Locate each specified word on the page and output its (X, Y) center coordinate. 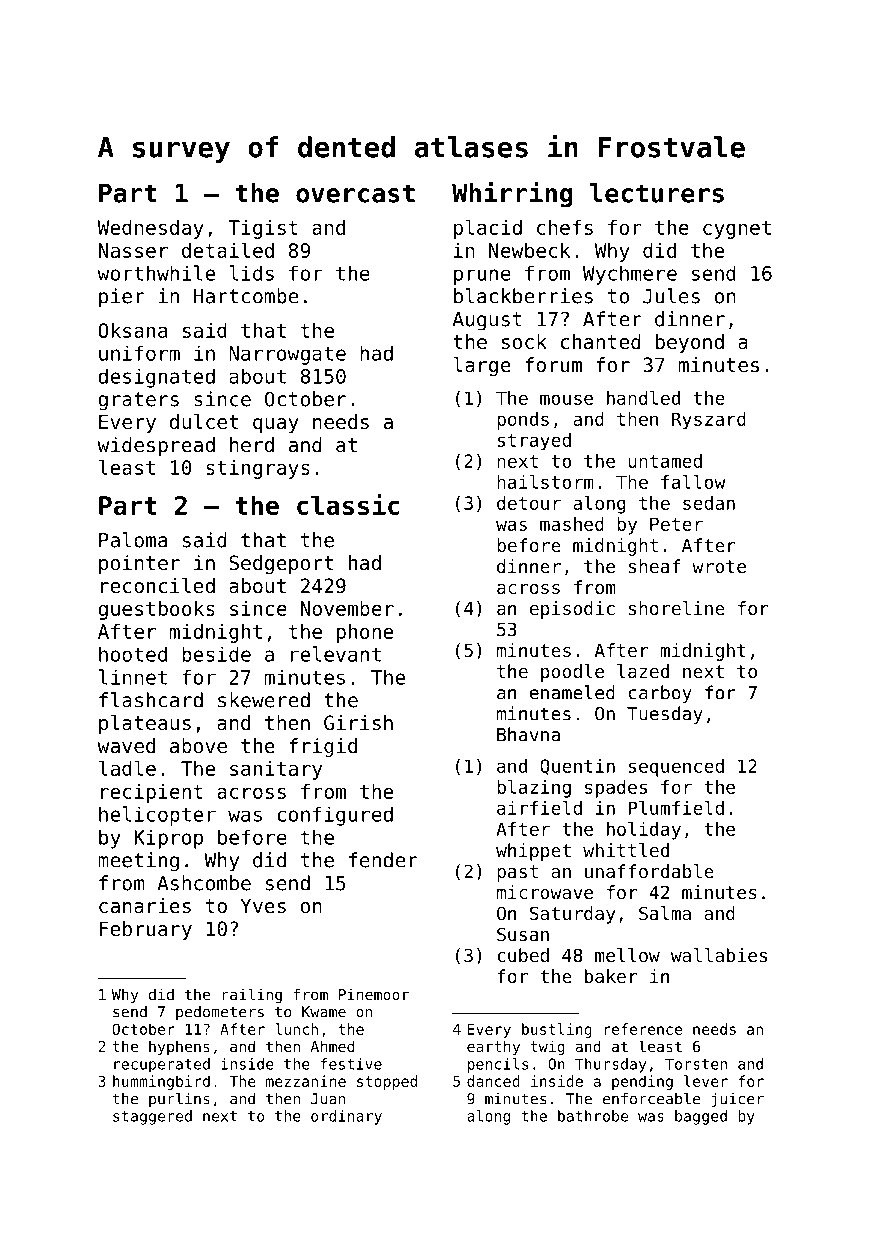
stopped (387, 1082)
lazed (643, 671)
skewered (264, 700)
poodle (572, 673)
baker (611, 976)
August (487, 321)
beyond (690, 343)
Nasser (133, 250)
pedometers (220, 1013)
